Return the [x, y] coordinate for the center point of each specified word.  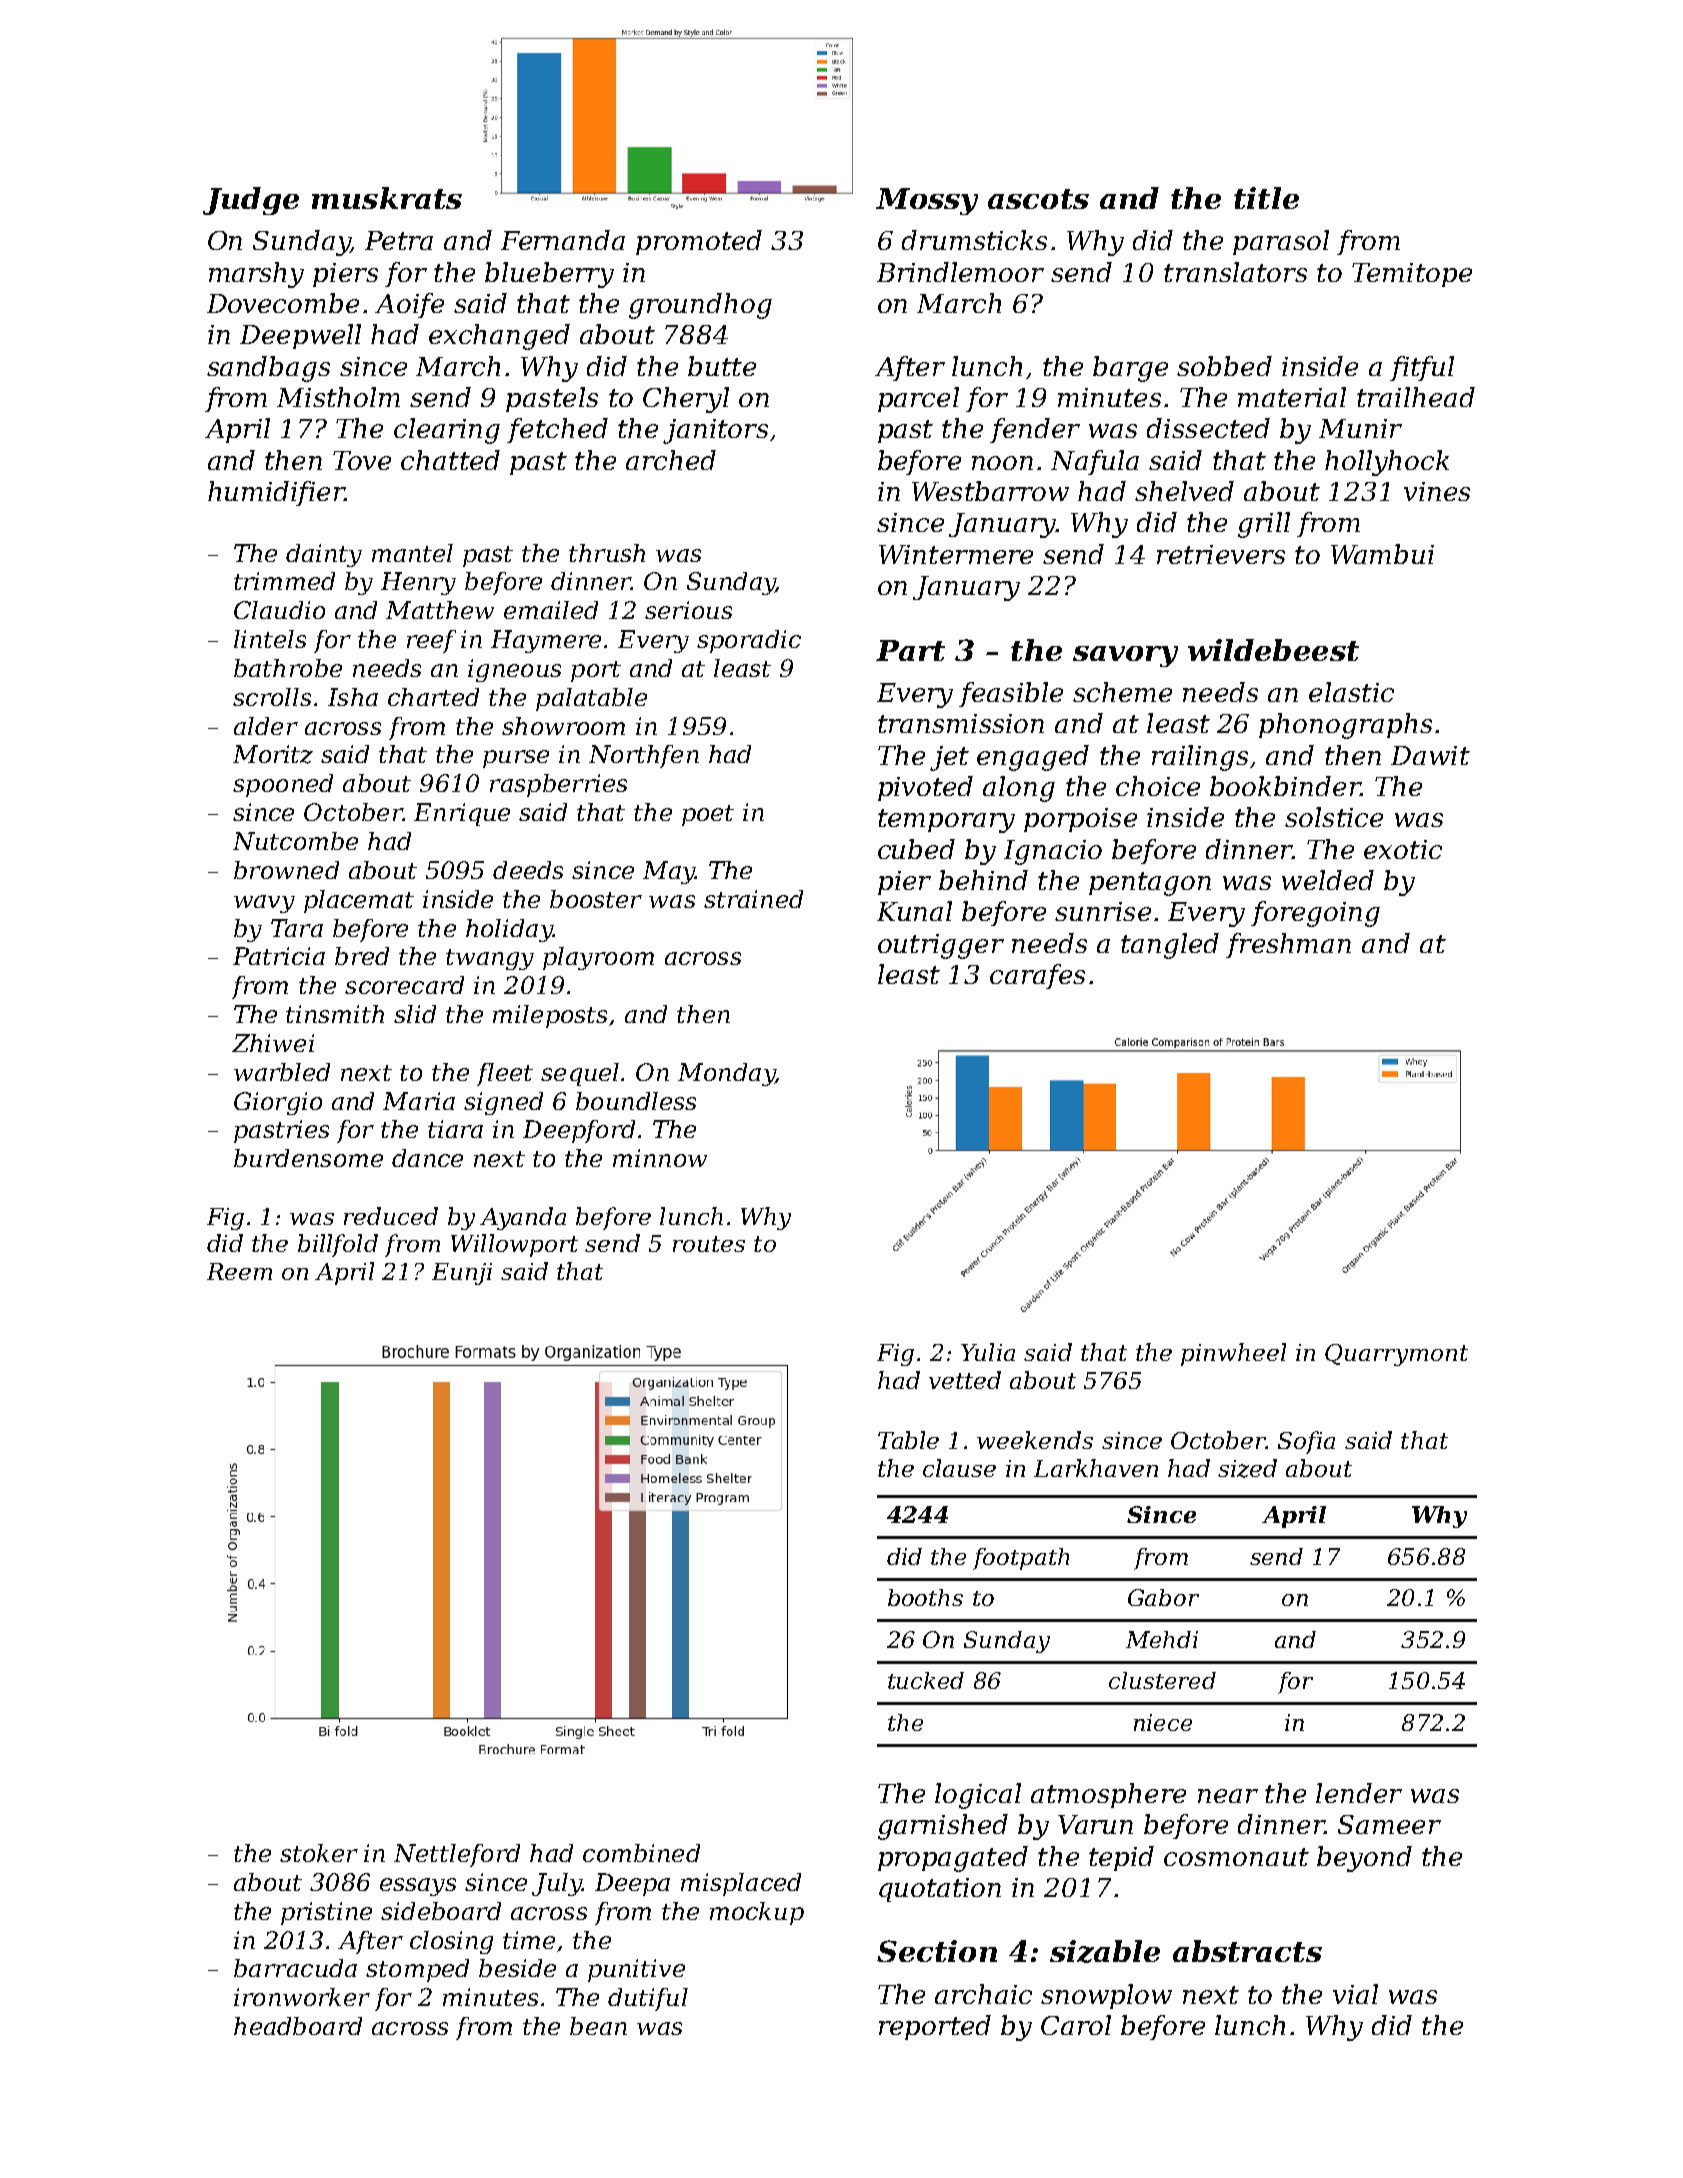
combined [641, 1853]
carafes [1037, 976]
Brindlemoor [960, 272]
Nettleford [457, 1855]
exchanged [499, 337]
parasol [1281, 242]
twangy [490, 959]
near [1228, 1796]
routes [709, 1244]
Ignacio [1053, 852]
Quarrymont [1396, 1355]
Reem [239, 1271]
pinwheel [1233, 1354]
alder [266, 726]
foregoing [1315, 914]
